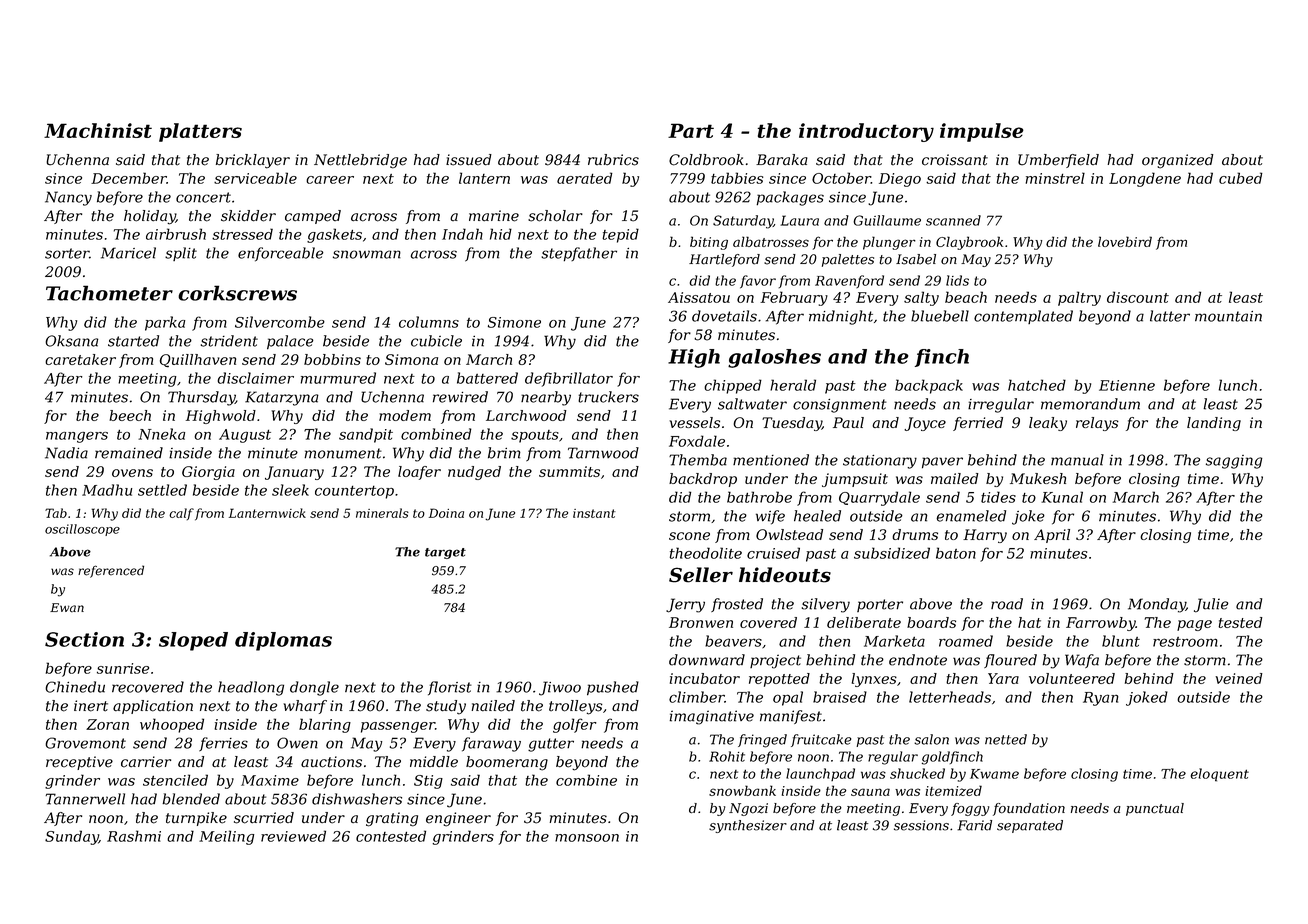 Image resolution: width=1308 pixels, height=924 pixels. I want to click on monsoon, so click(587, 838).
